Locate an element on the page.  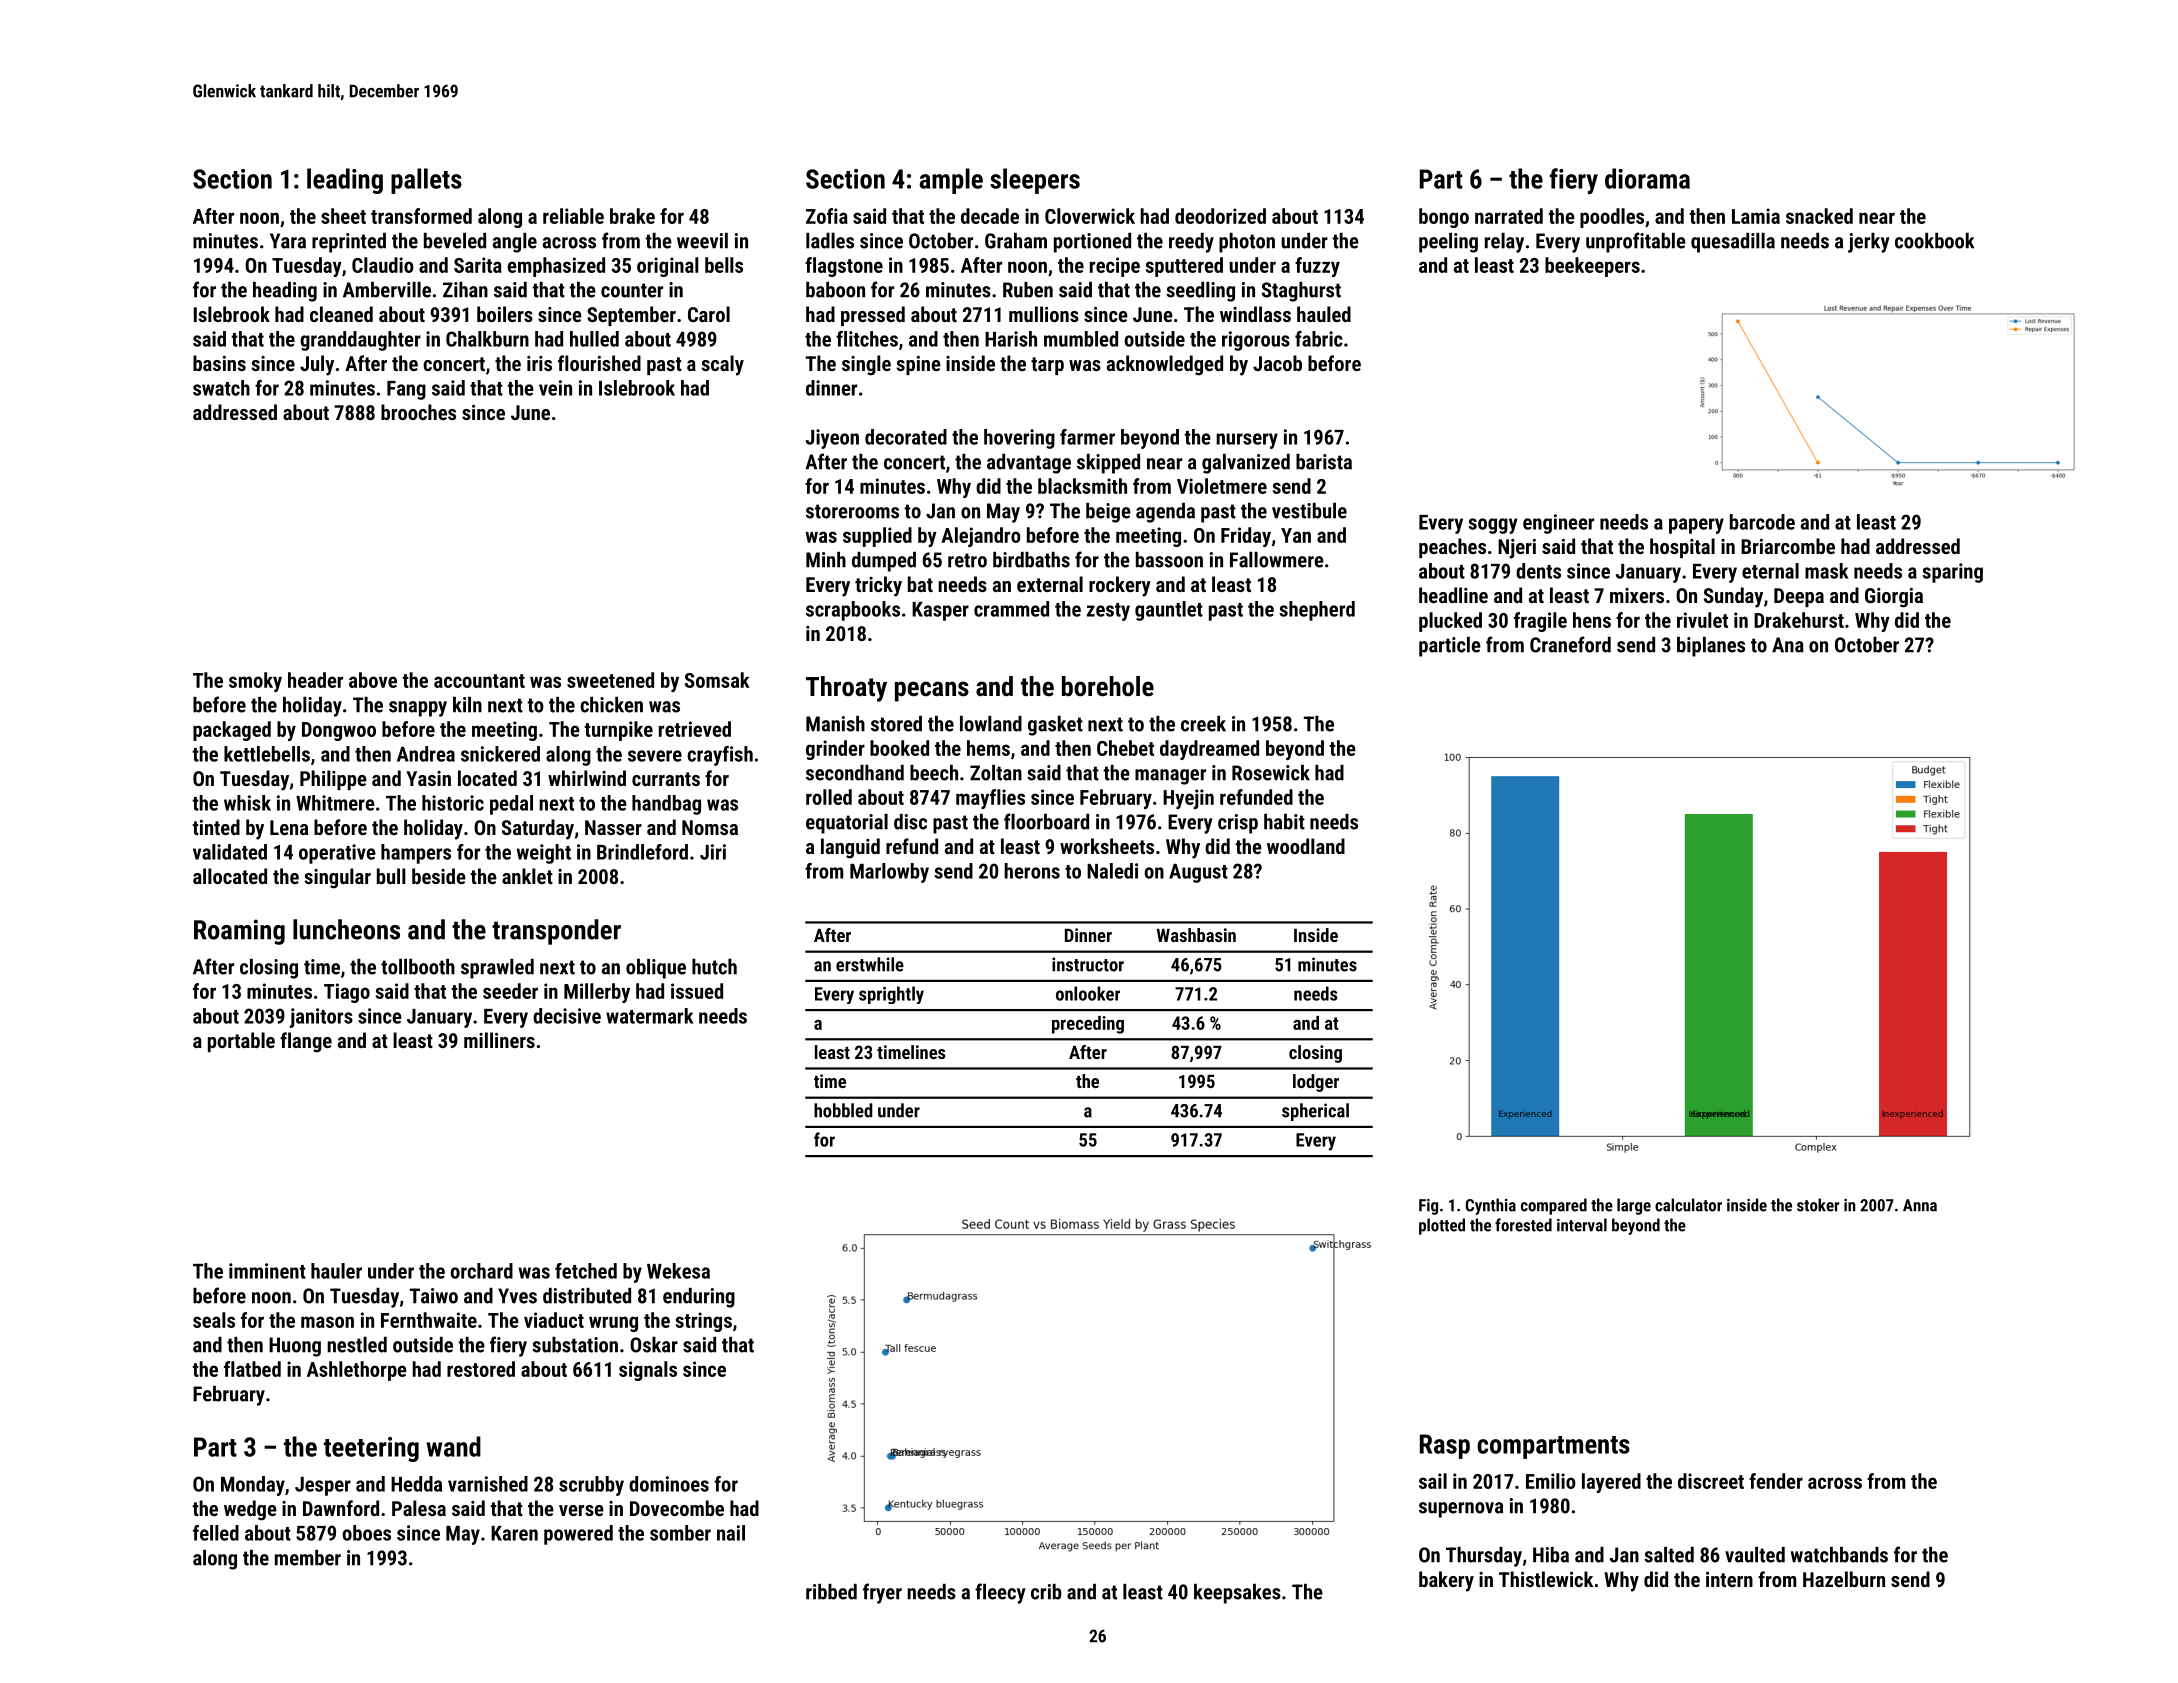
pallets is located at coordinates (426, 181).
